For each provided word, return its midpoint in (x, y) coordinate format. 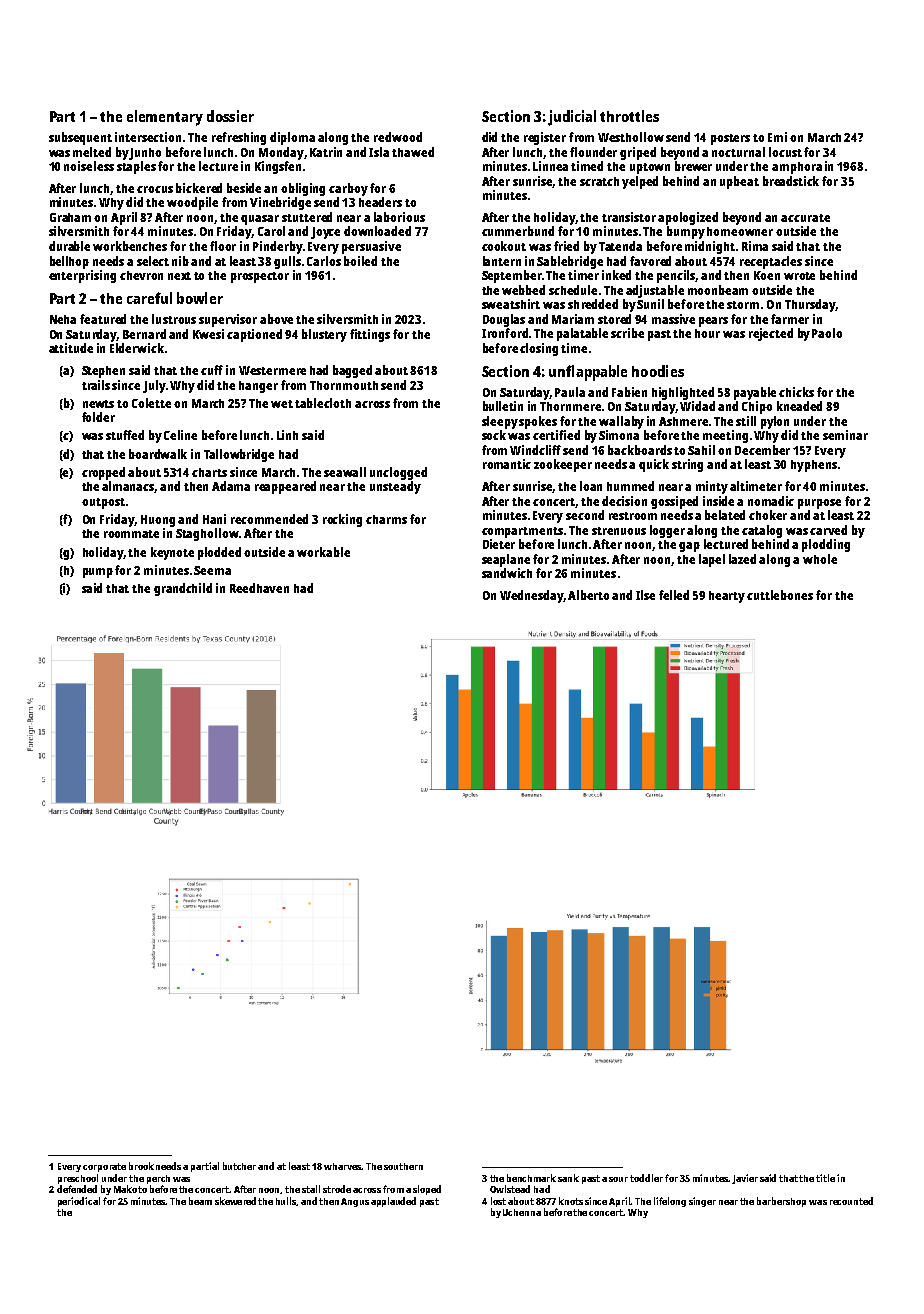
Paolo (827, 333)
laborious (399, 217)
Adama (231, 486)
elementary (165, 118)
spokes (538, 422)
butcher (239, 1166)
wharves (342, 1166)
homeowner (740, 231)
